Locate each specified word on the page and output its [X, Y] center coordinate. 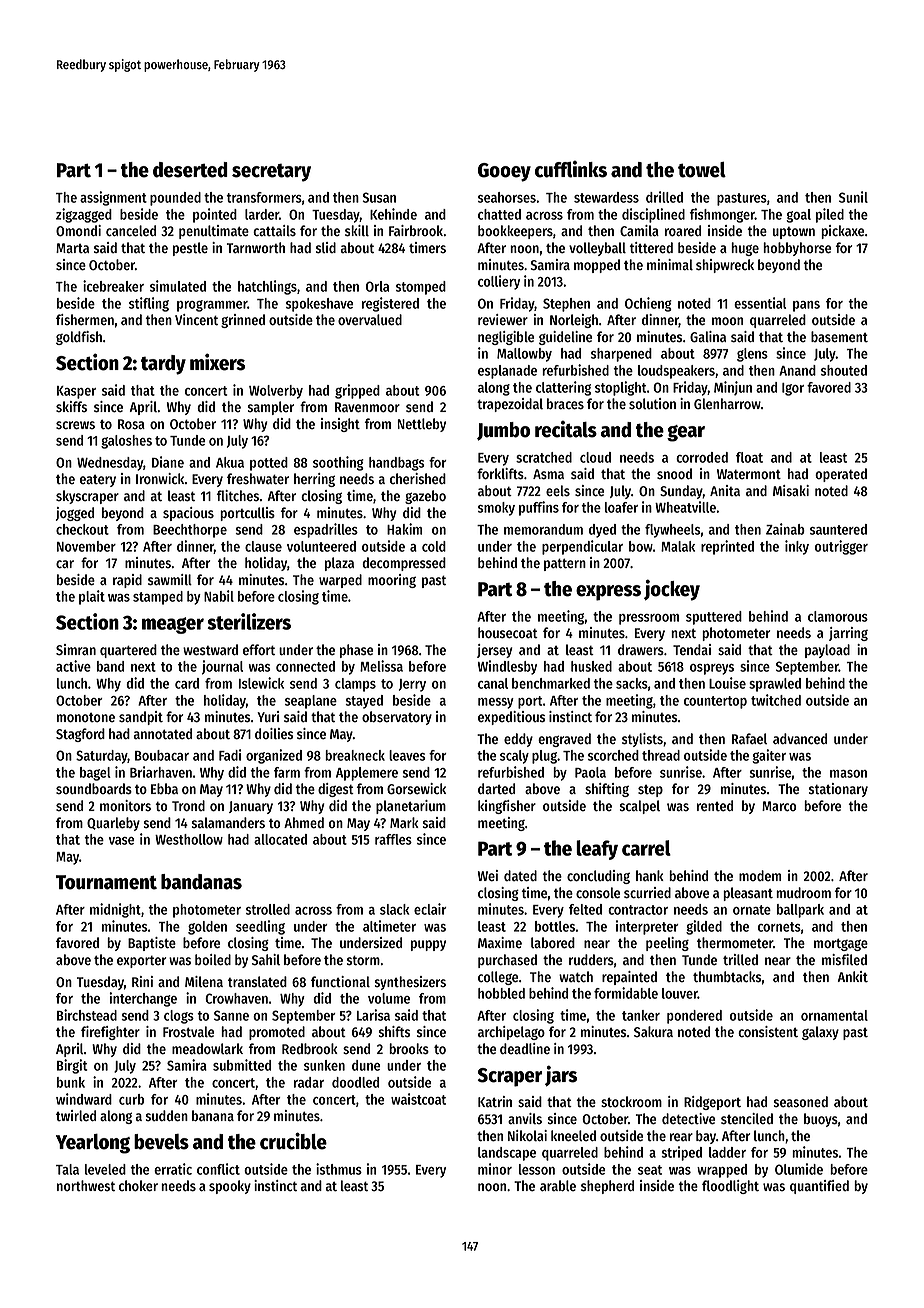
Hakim [404, 529]
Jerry [412, 685]
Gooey [504, 172]
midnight [115, 910]
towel [702, 170]
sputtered [714, 618]
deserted [190, 170]
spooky [230, 1187]
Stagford [80, 735]
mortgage [841, 944]
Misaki [791, 490]
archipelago [511, 1033]
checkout [82, 529]
